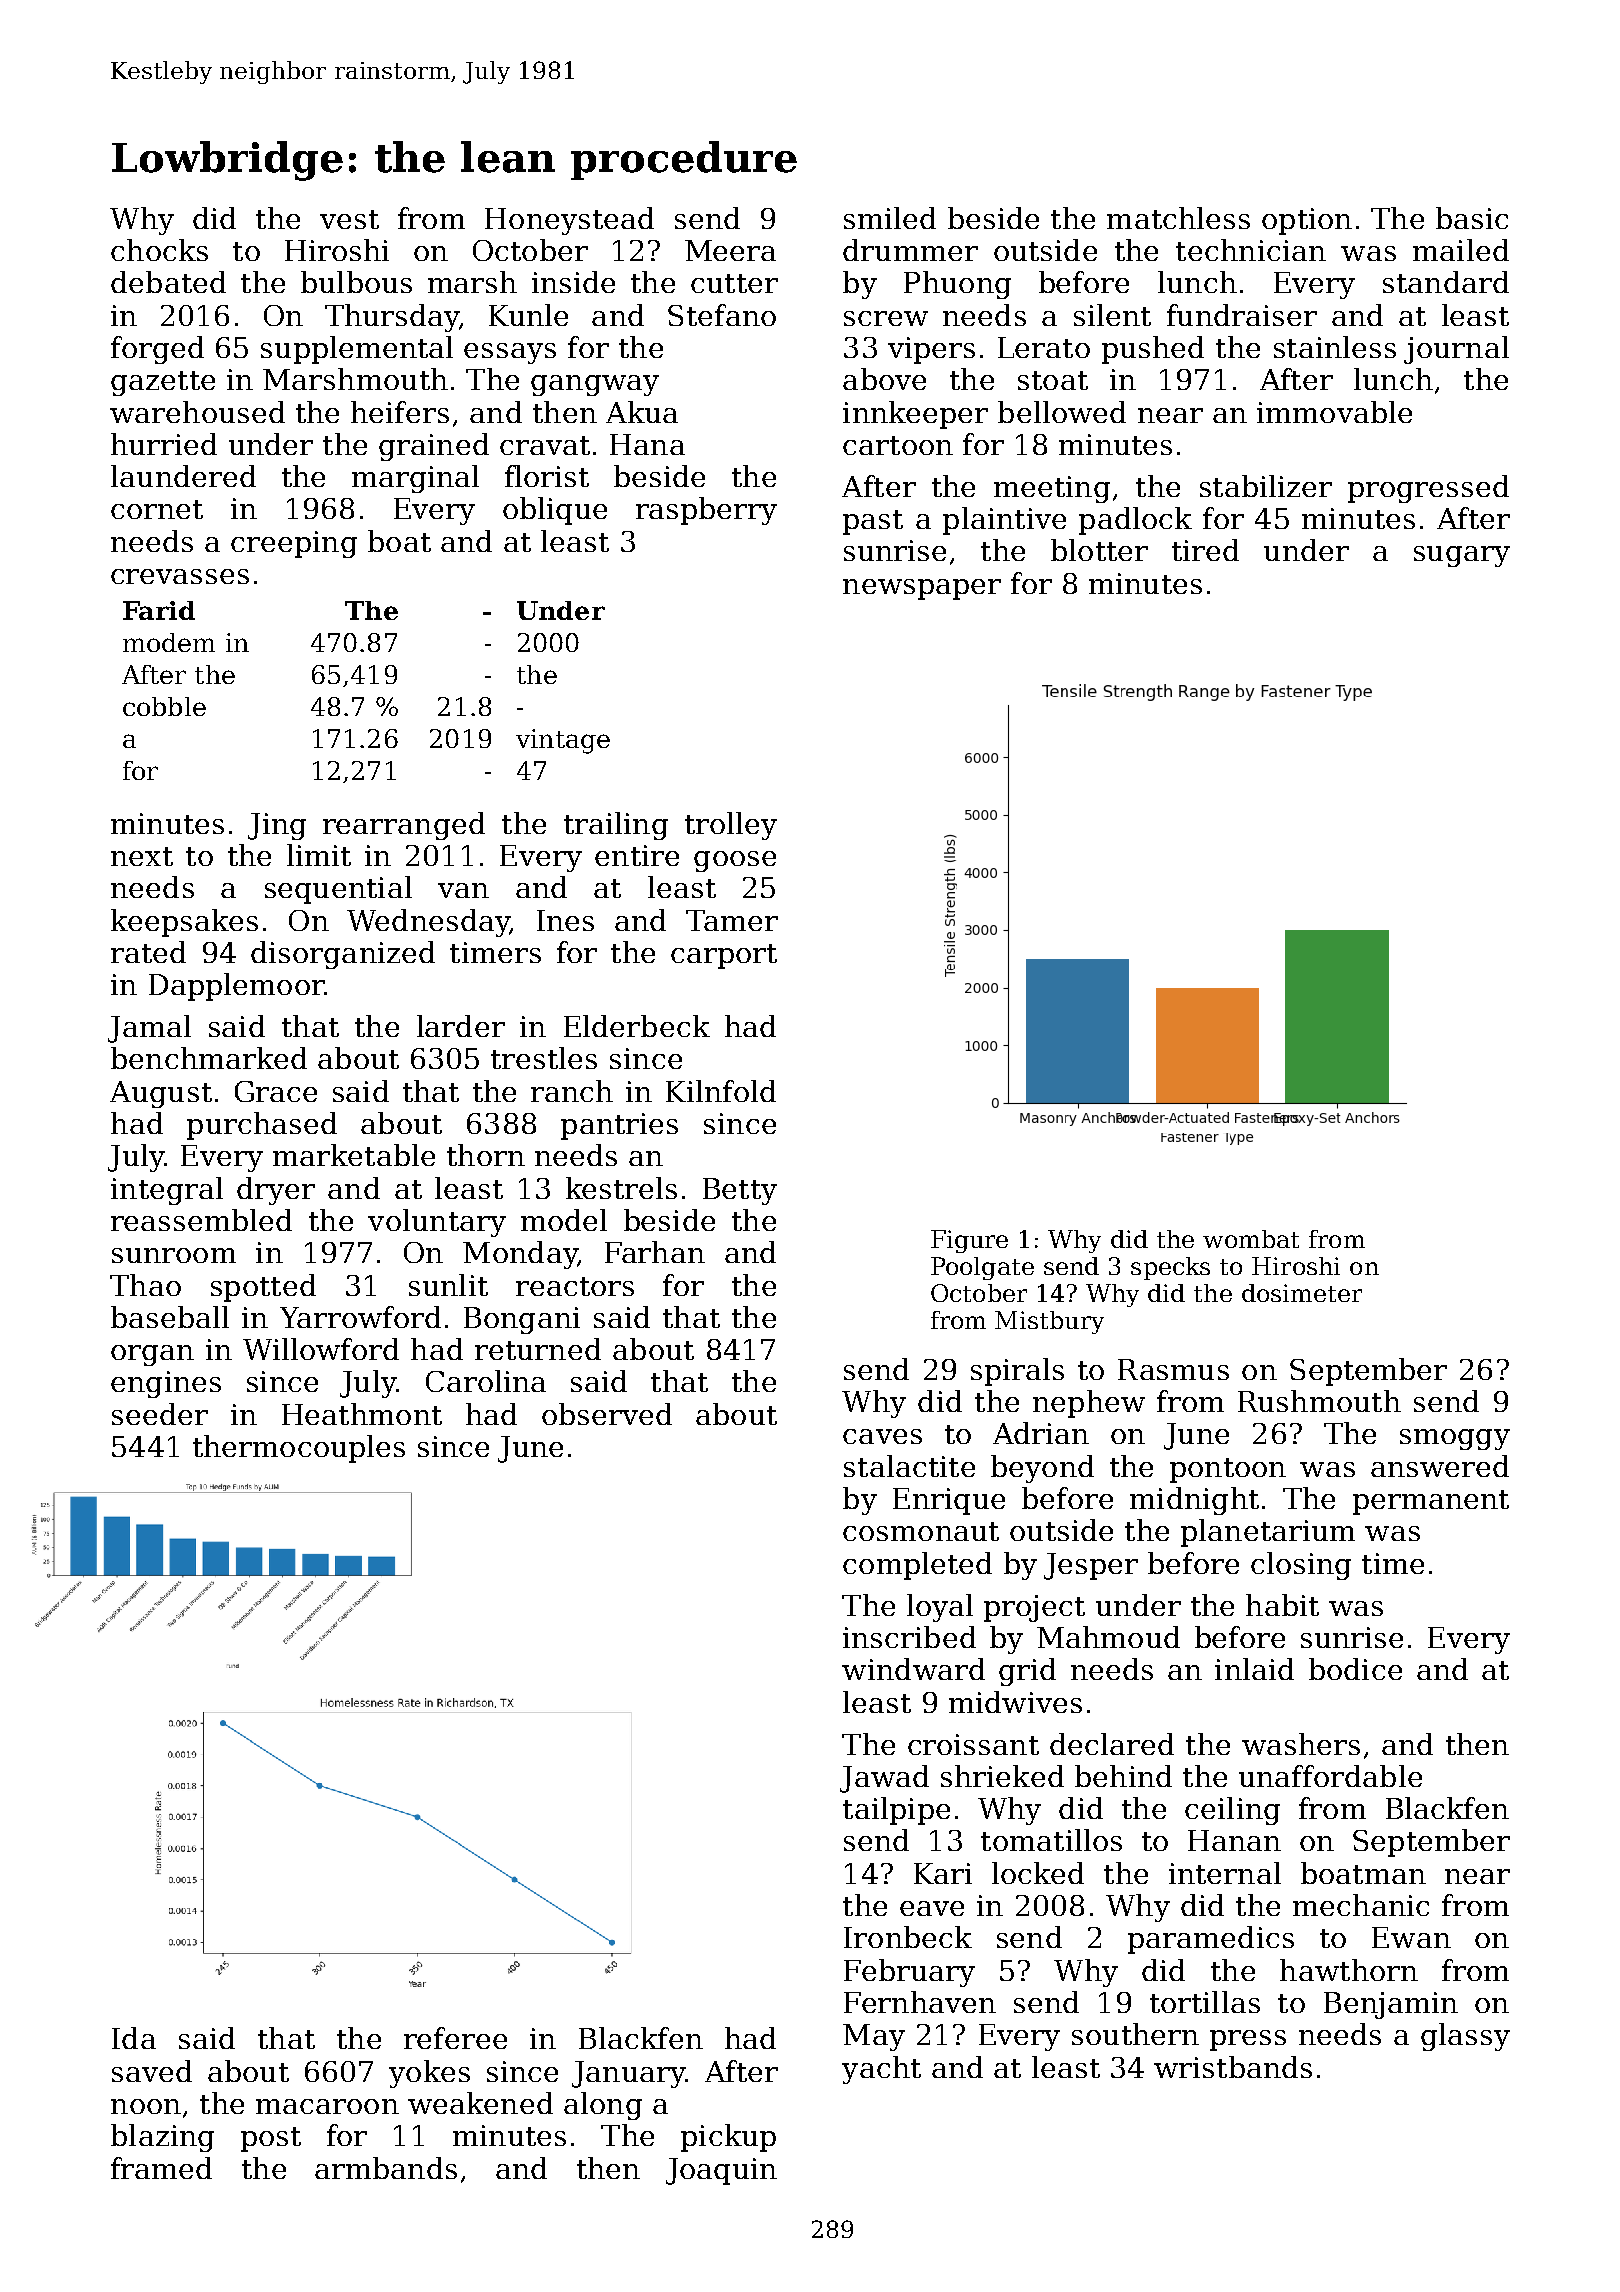 The height and width of the screenshot is (2292, 1620). Describe the element at coordinates (881, 2070) in the screenshot. I see `yacht` at that location.
